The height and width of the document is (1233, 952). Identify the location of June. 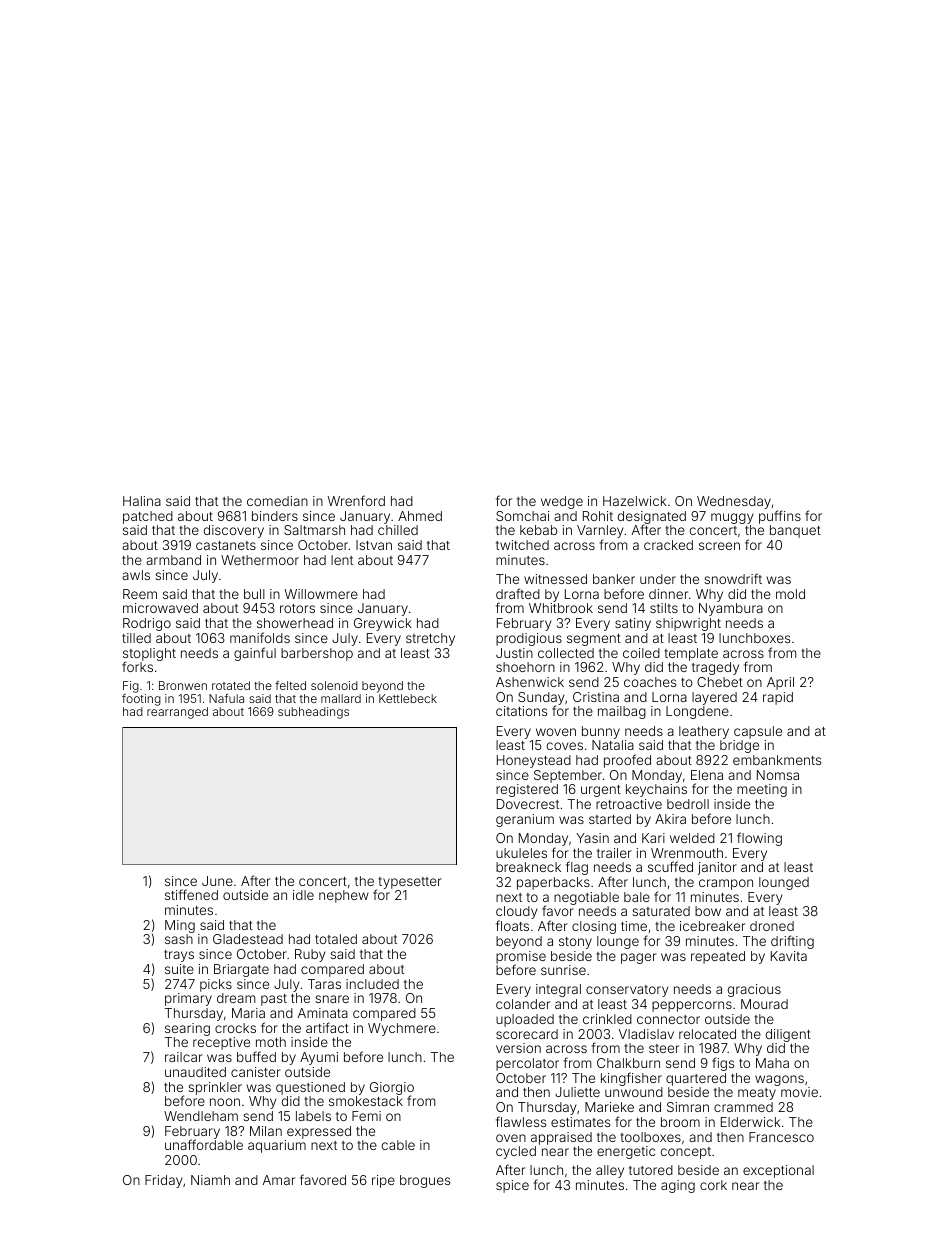
(217, 881).
